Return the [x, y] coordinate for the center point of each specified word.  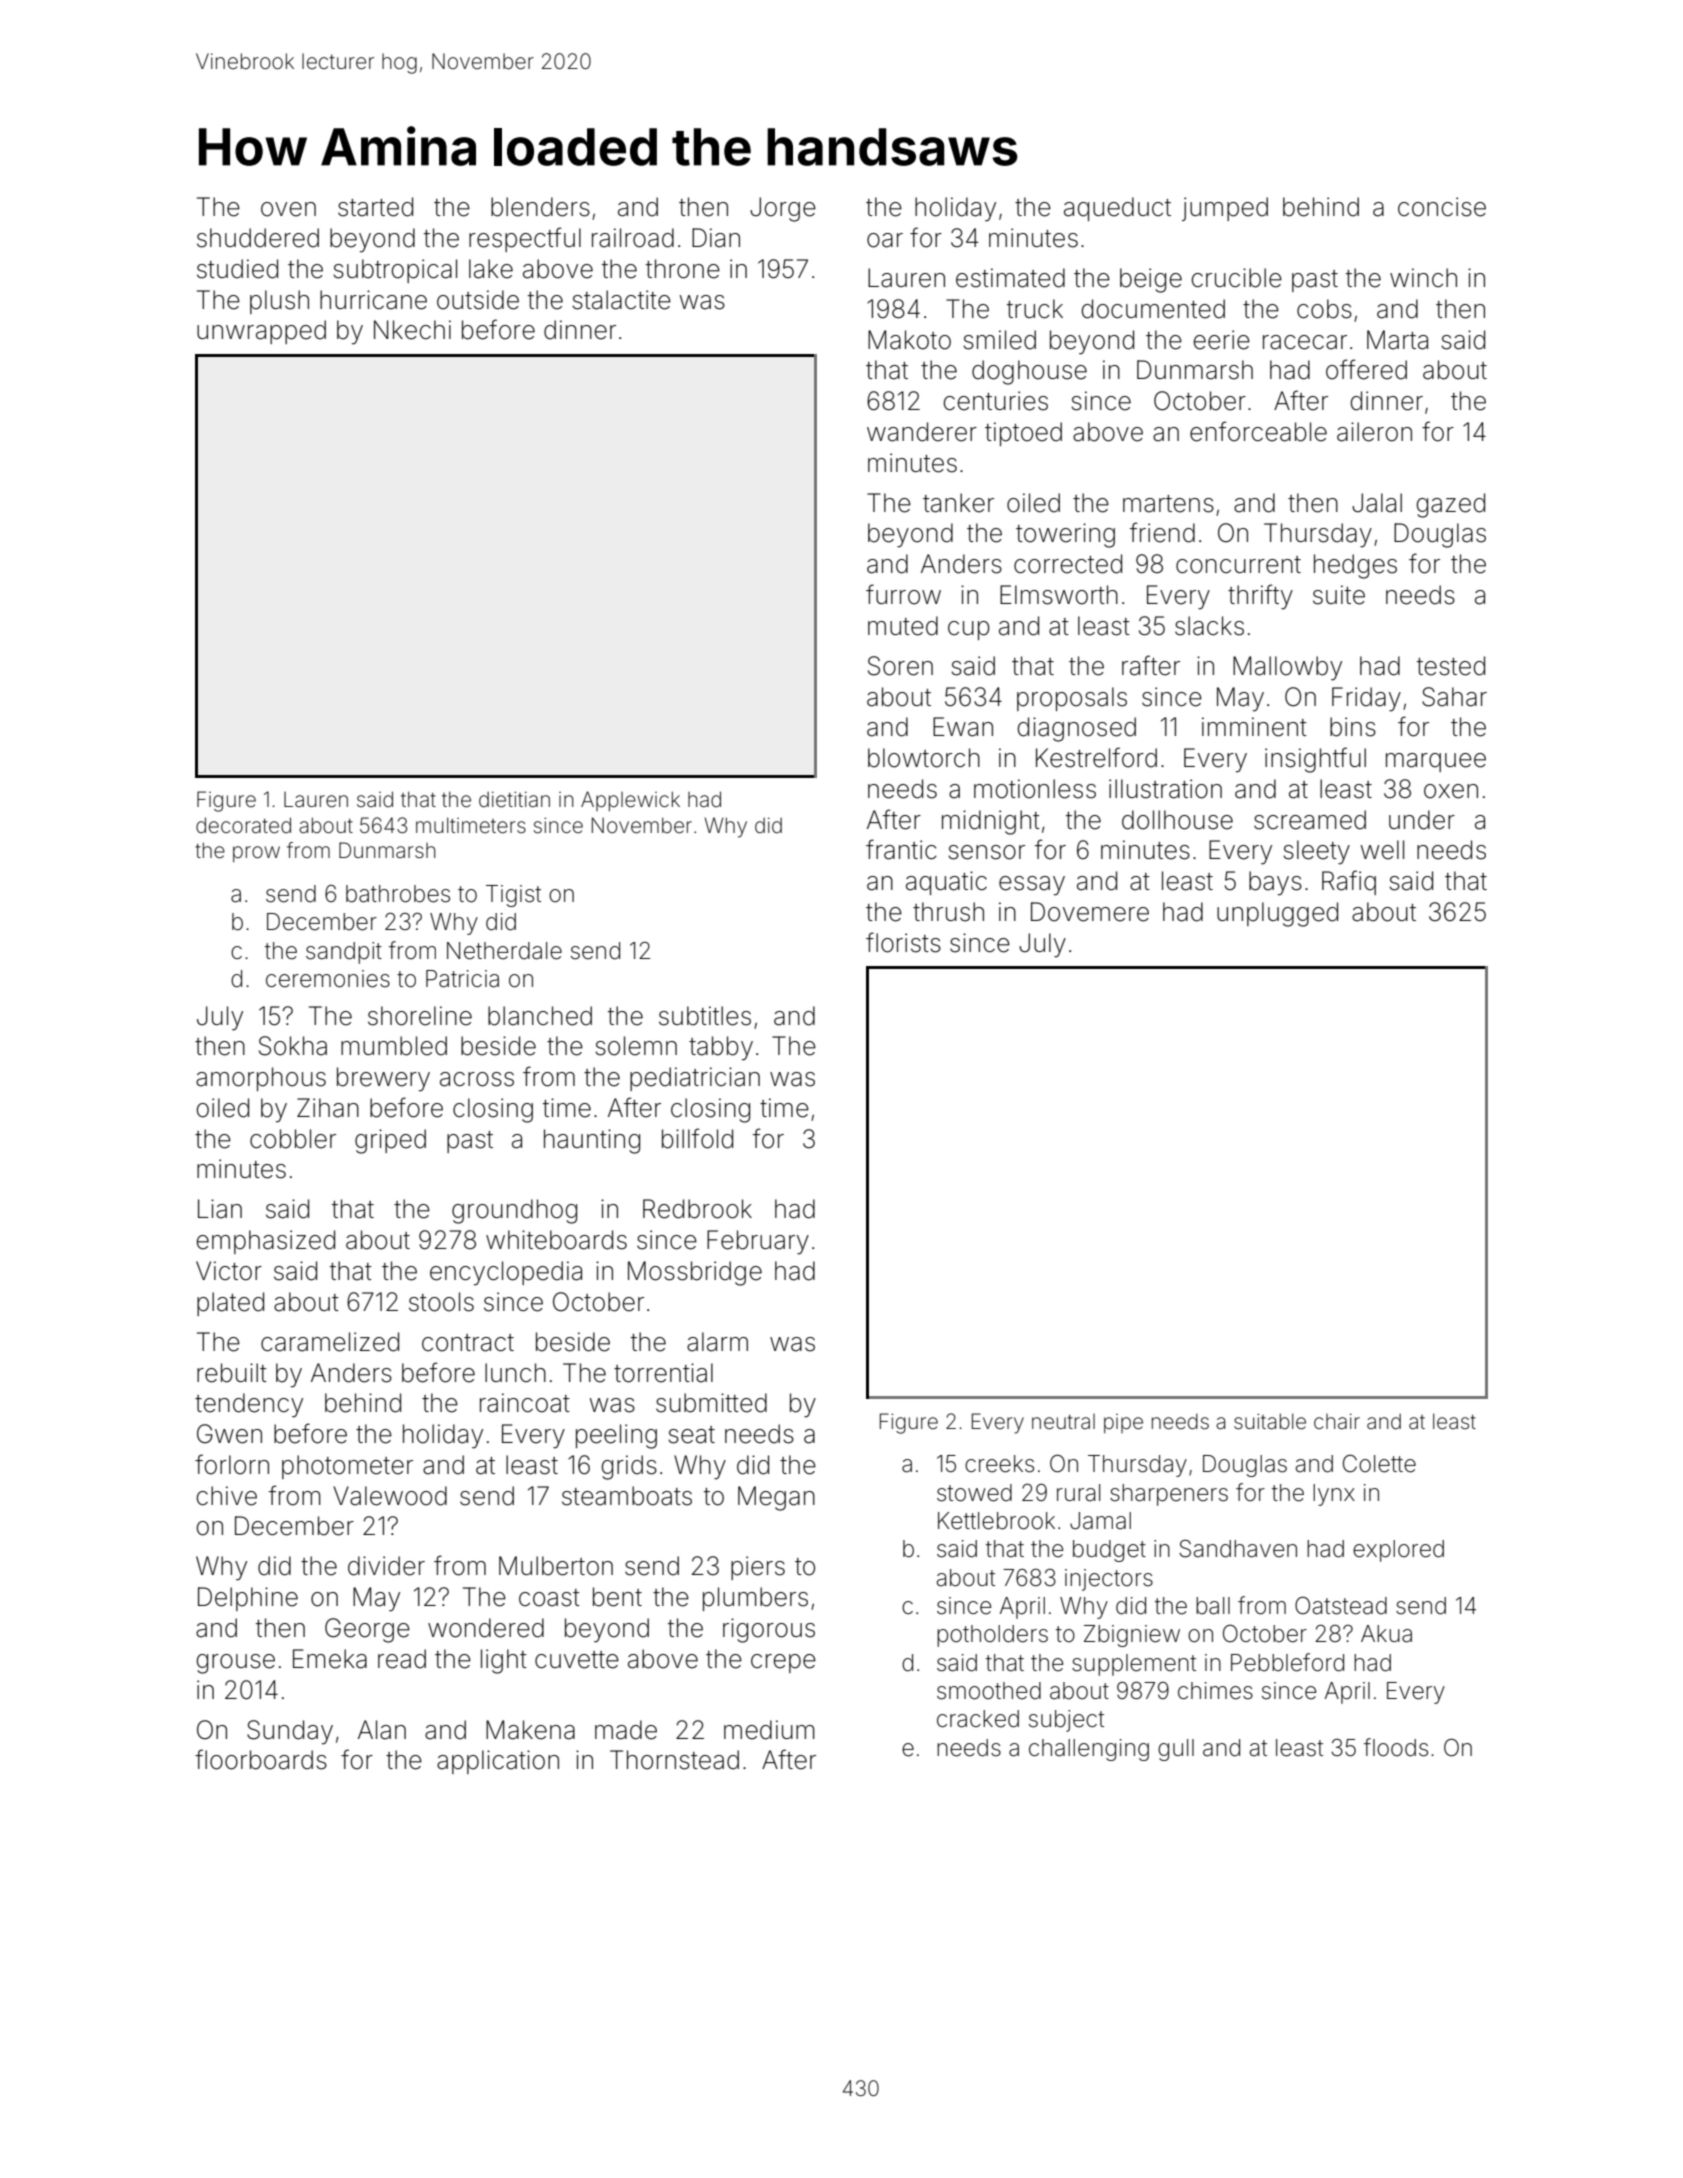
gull [1176, 1750]
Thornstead [674, 1760]
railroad [633, 238]
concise [1442, 207]
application [498, 1762]
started [375, 207]
